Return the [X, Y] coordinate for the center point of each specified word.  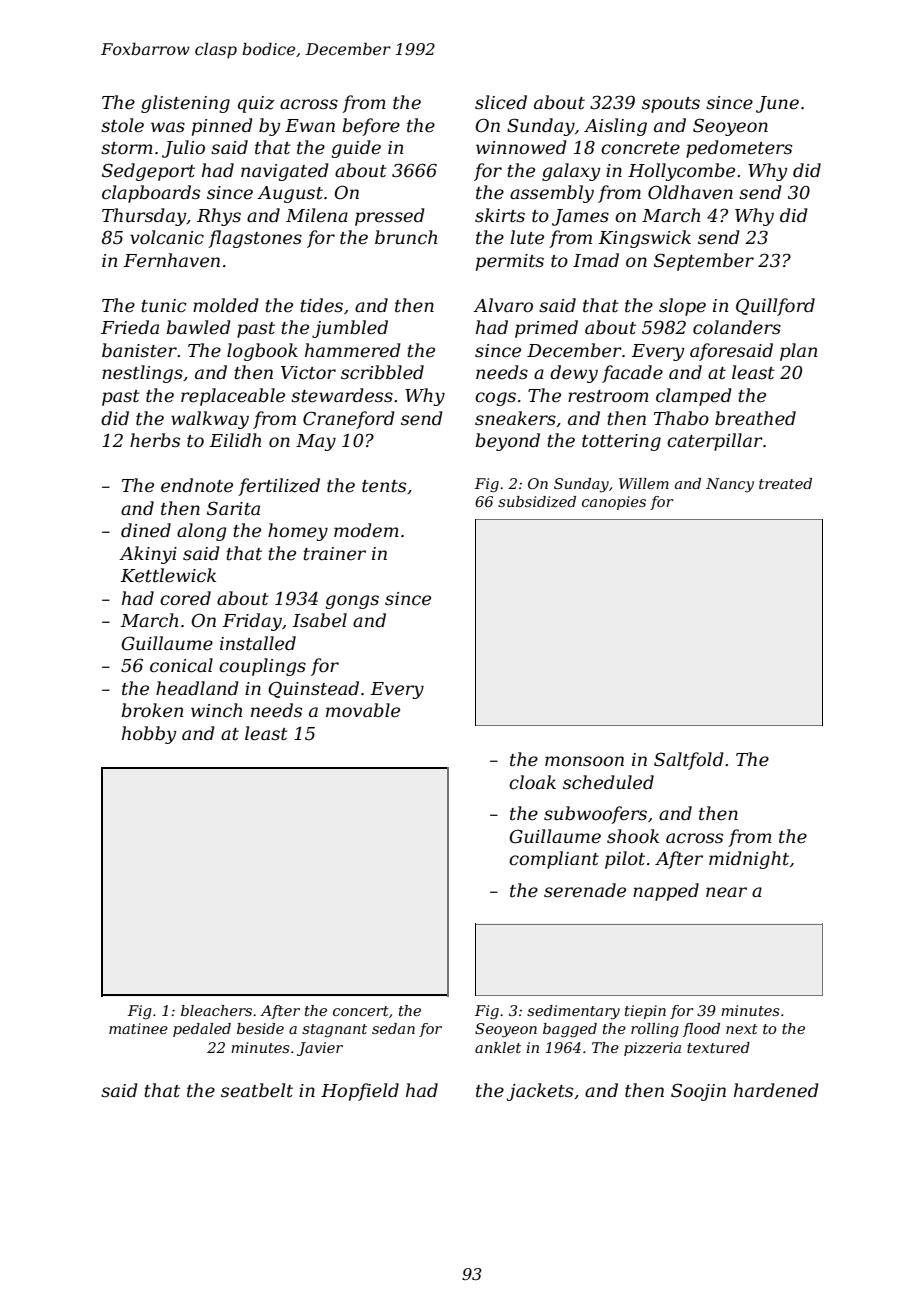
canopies [614, 503]
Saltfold [689, 761]
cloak [532, 782]
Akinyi [148, 555]
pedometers [739, 149]
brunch [406, 237]
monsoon [584, 761]
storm [127, 148]
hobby [149, 735]
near [726, 892]
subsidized [537, 502]
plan [798, 352]
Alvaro [503, 305]
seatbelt [257, 1090]
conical [181, 665]
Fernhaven [171, 260]
